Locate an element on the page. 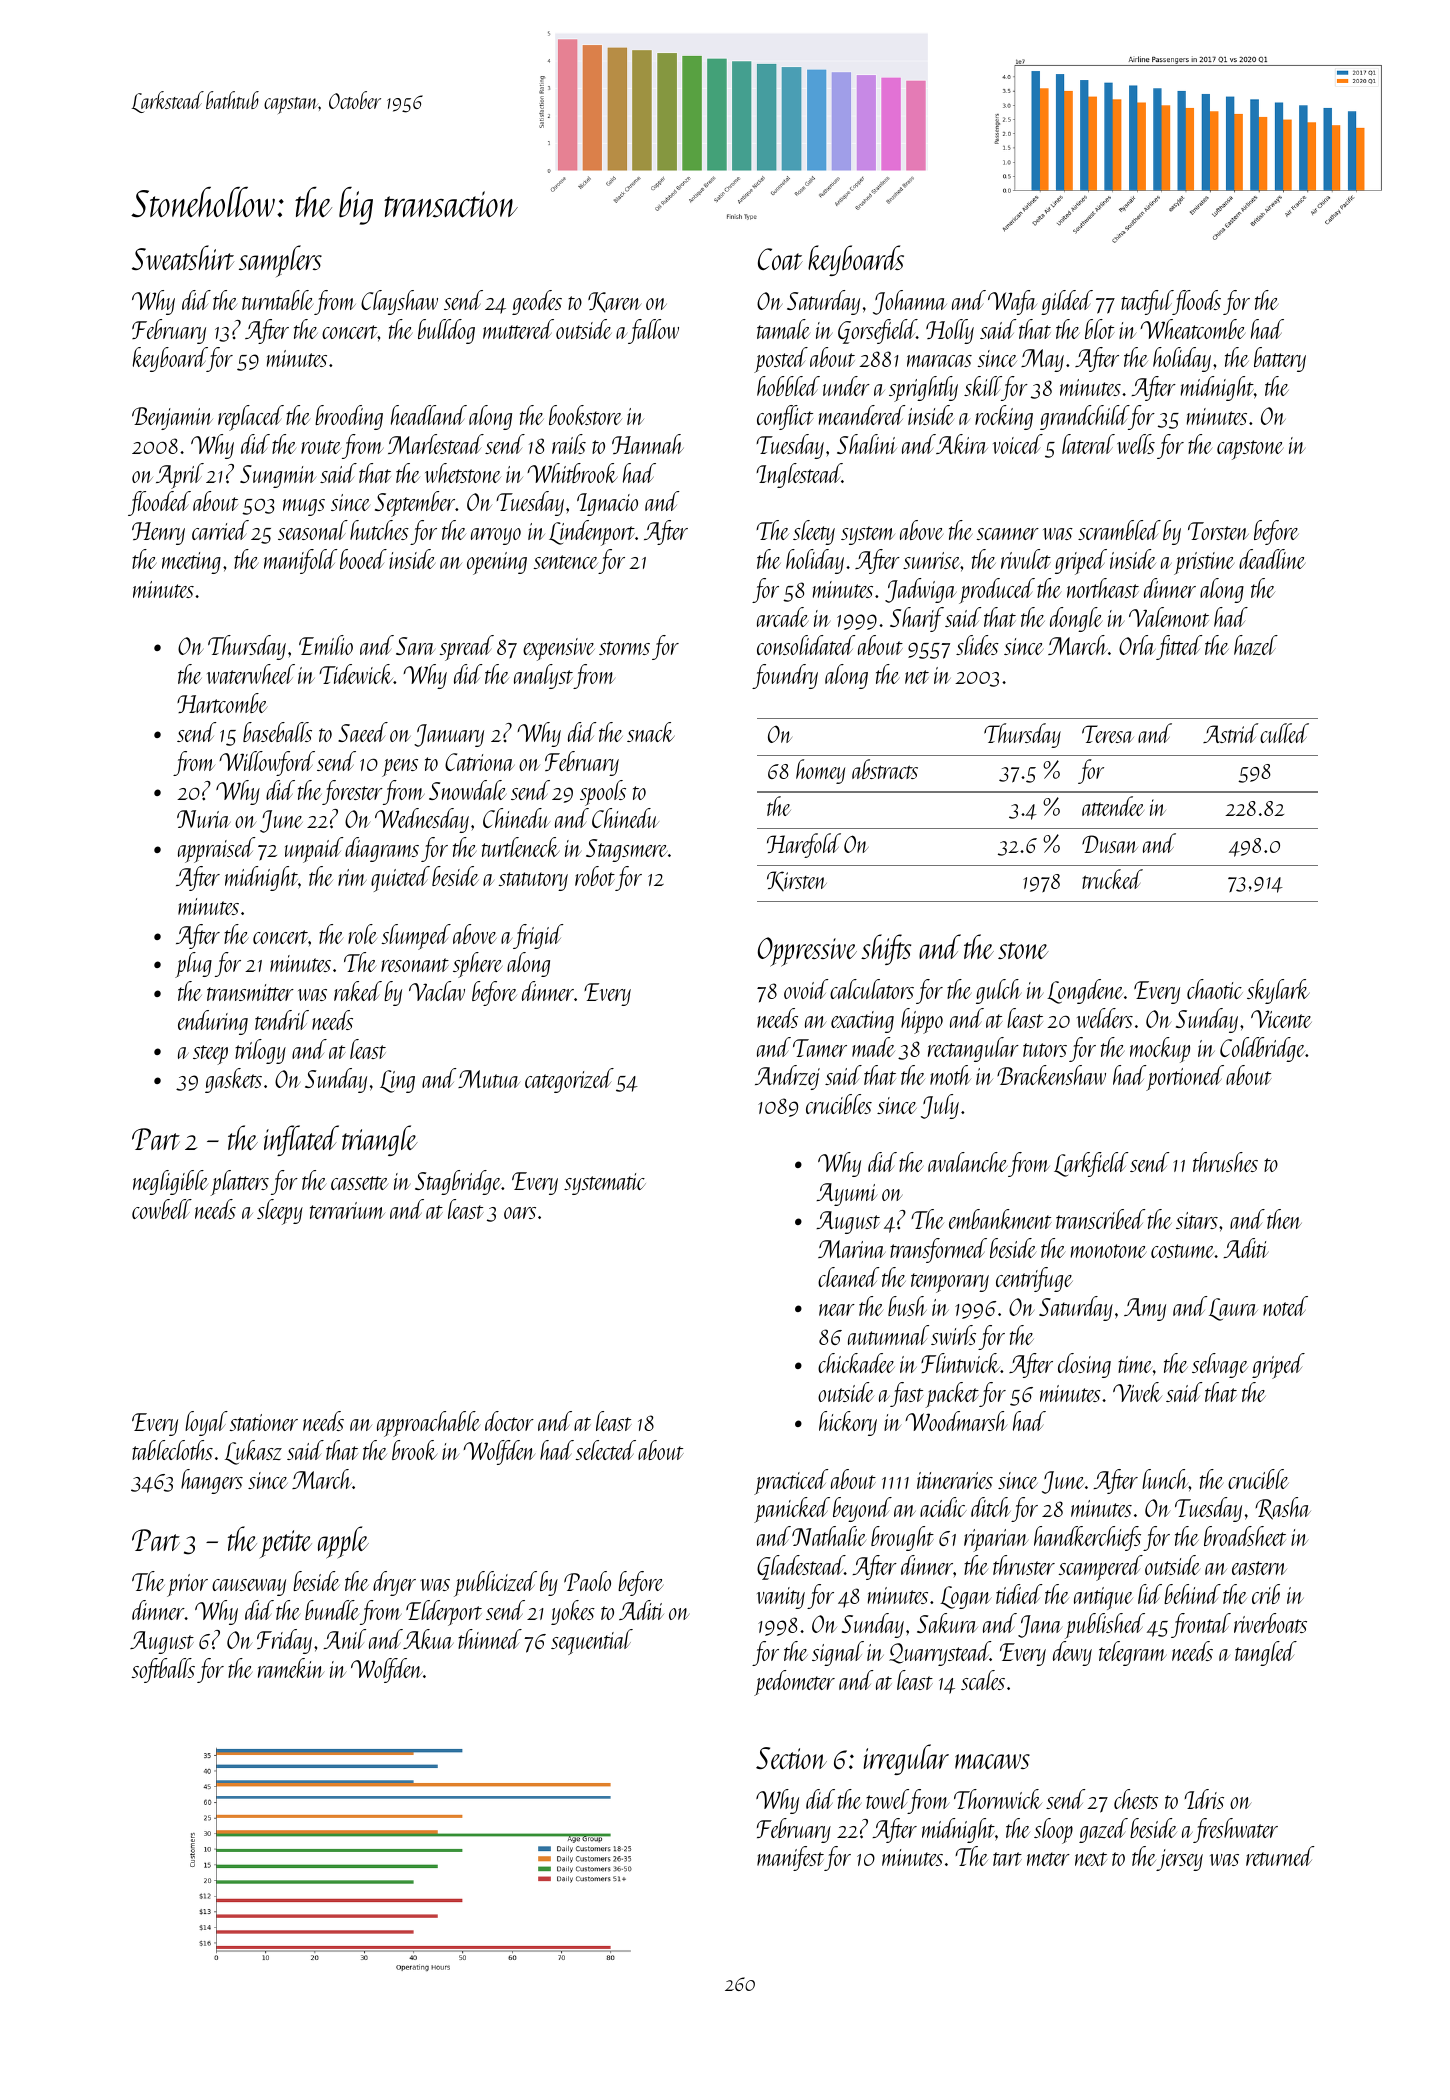 The width and height of the image is (1450, 2100). hangers is located at coordinates (212, 1481).
